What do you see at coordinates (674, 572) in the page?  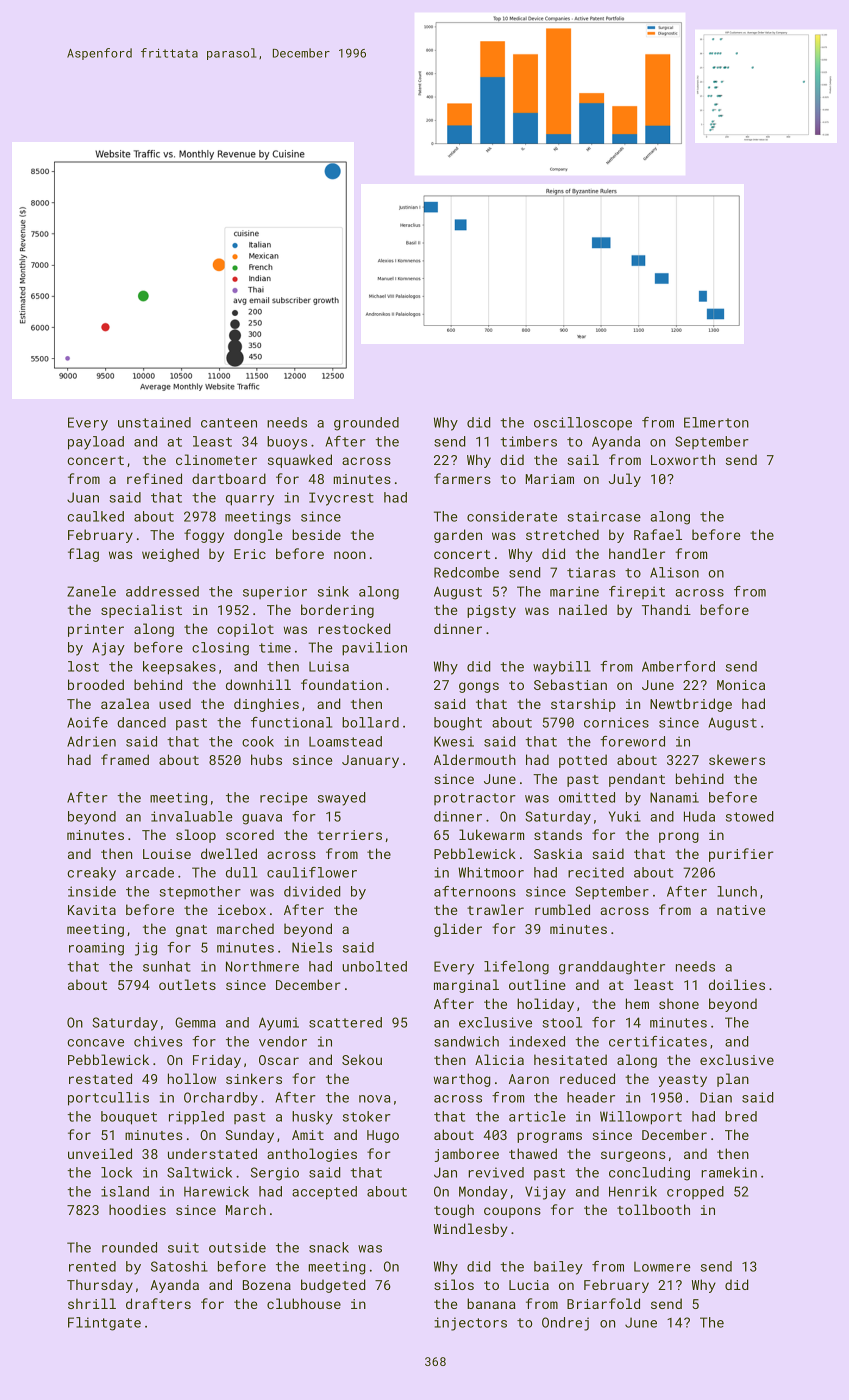 I see `Alison` at bounding box center [674, 572].
